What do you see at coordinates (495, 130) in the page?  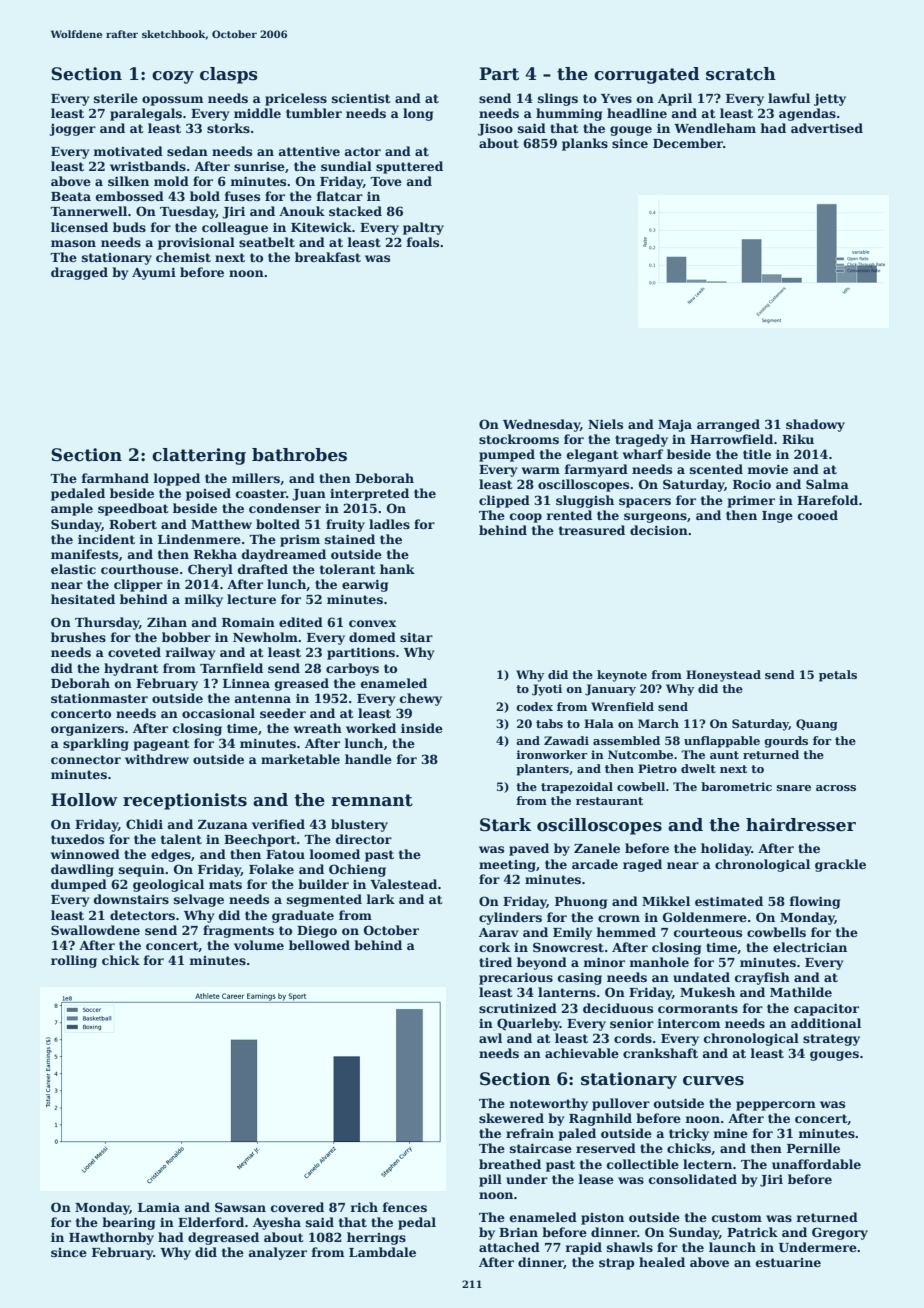 I see `Jisoo` at bounding box center [495, 130].
